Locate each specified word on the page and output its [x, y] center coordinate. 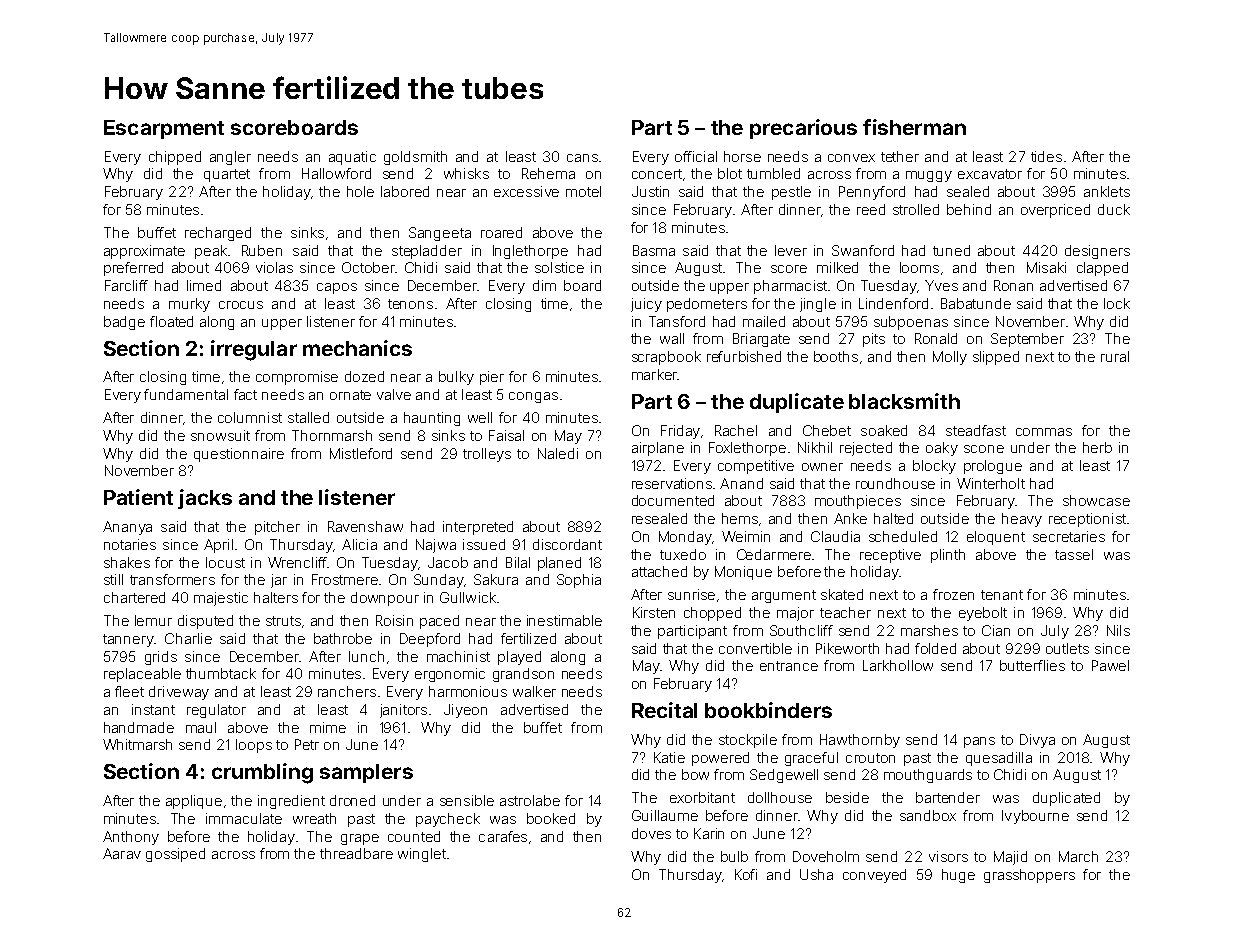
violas [274, 267]
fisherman [914, 127]
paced [439, 622]
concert [657, 174]
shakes [127, 562]
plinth [948, 556]
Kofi [746, 874]
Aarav [122, 853]
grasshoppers [1029, 876]
